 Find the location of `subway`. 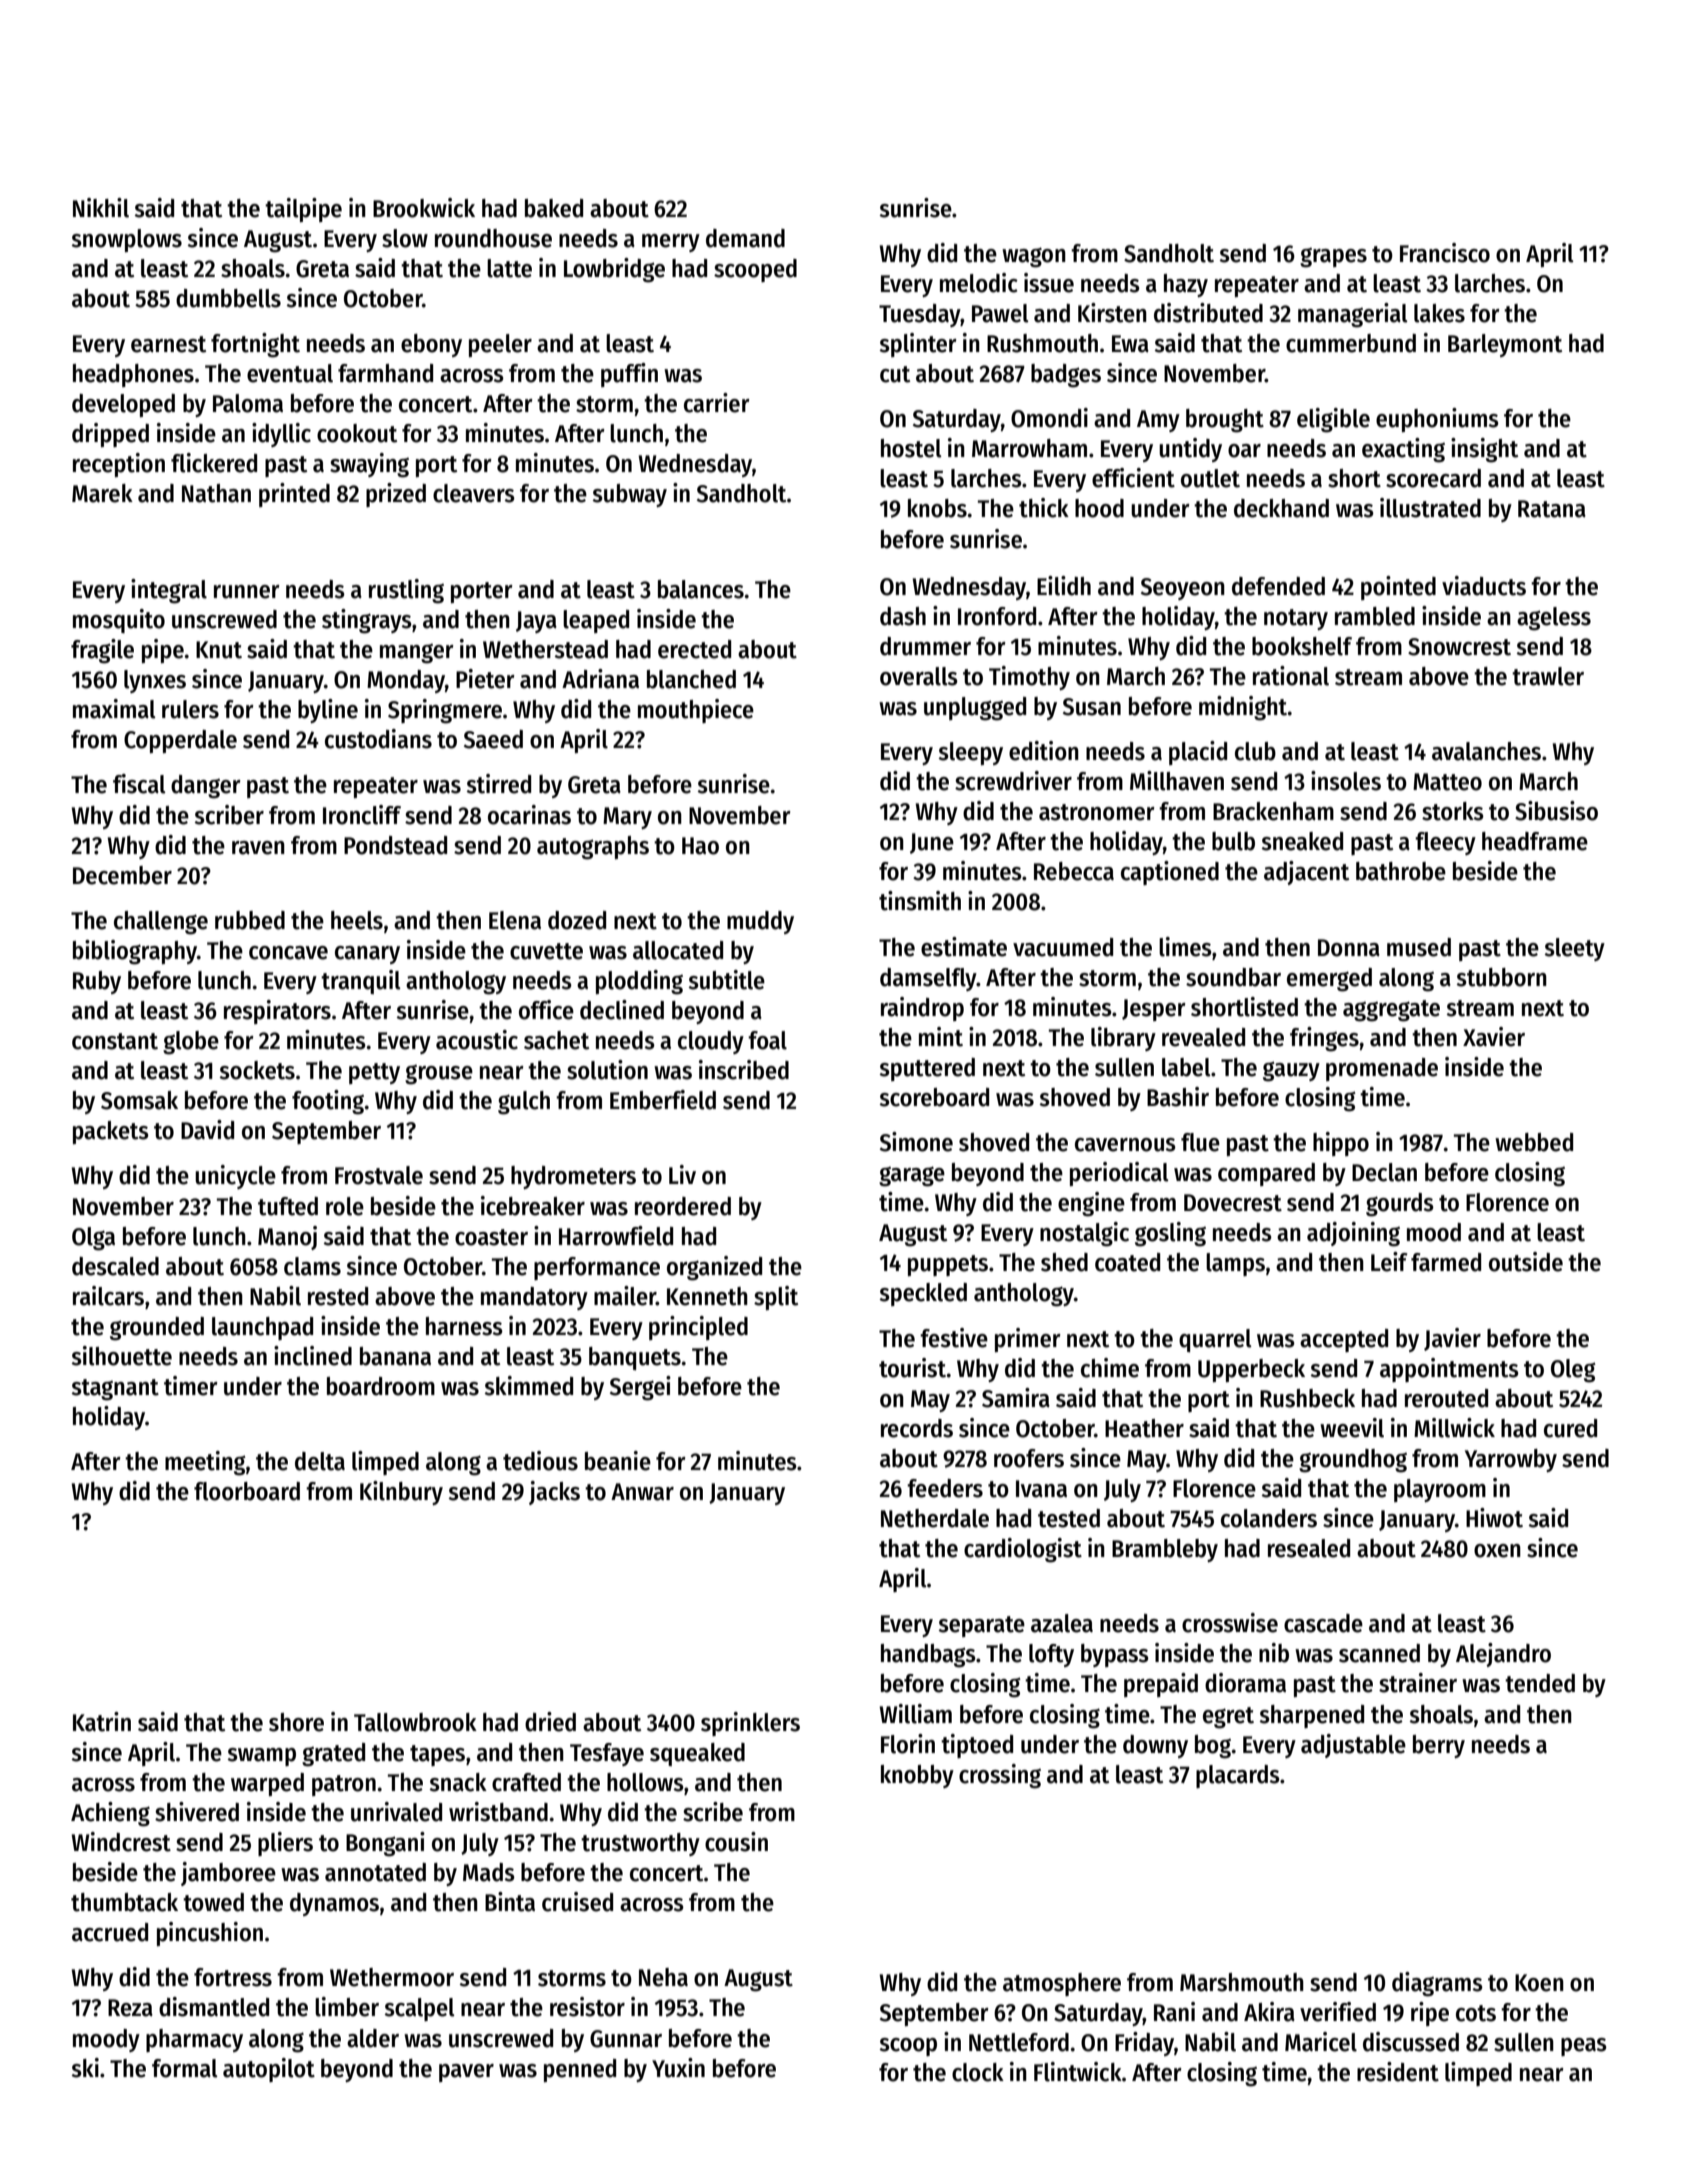

subway is located at coordinates (629, 495).
